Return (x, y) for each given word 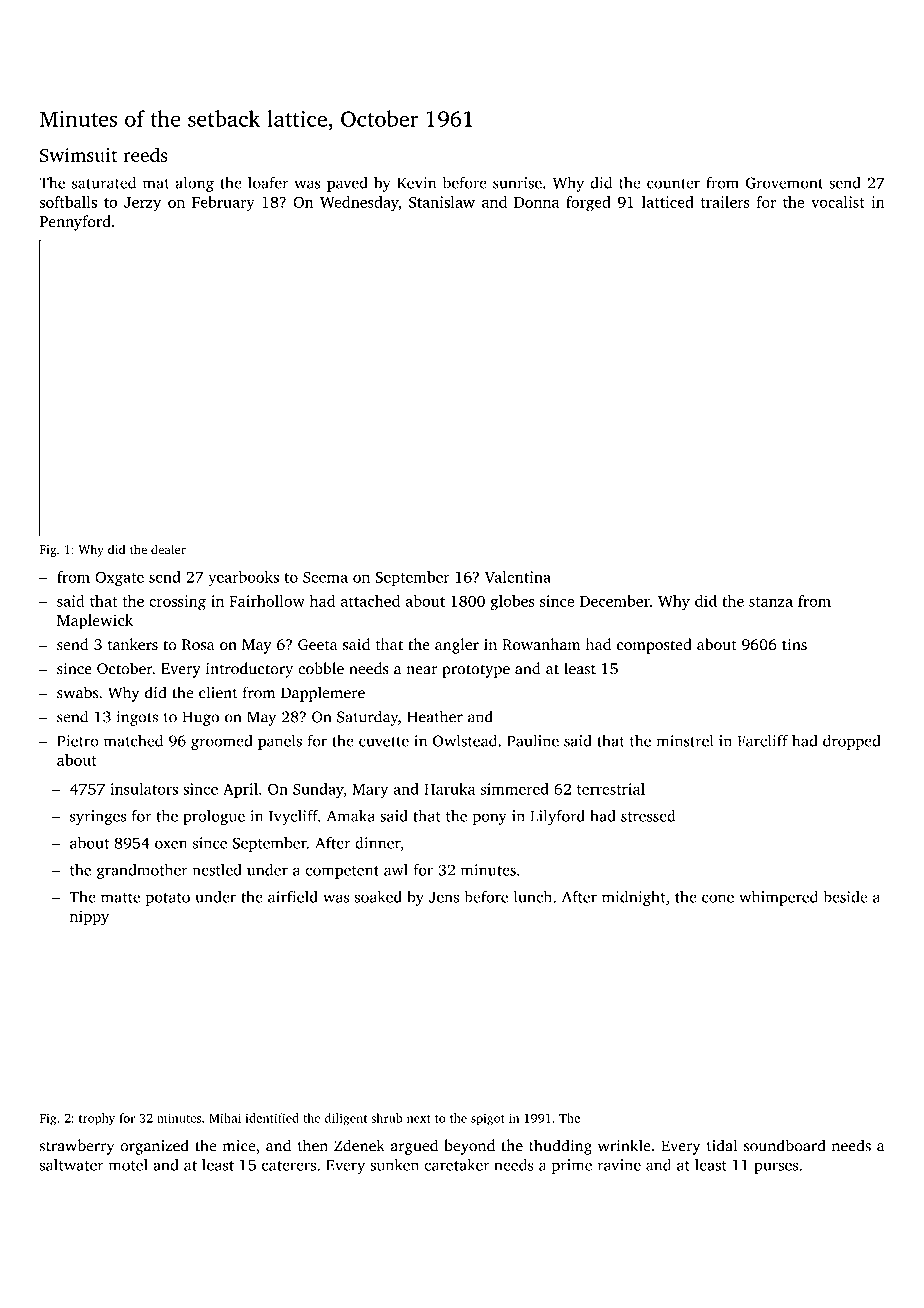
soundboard (785, 1145)
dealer (168, 549)
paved (347, 184)
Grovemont (784, 183)
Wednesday (359, 204)
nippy (89, 918)
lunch (533, 897)
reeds (145, 154)
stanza (771, 602)
